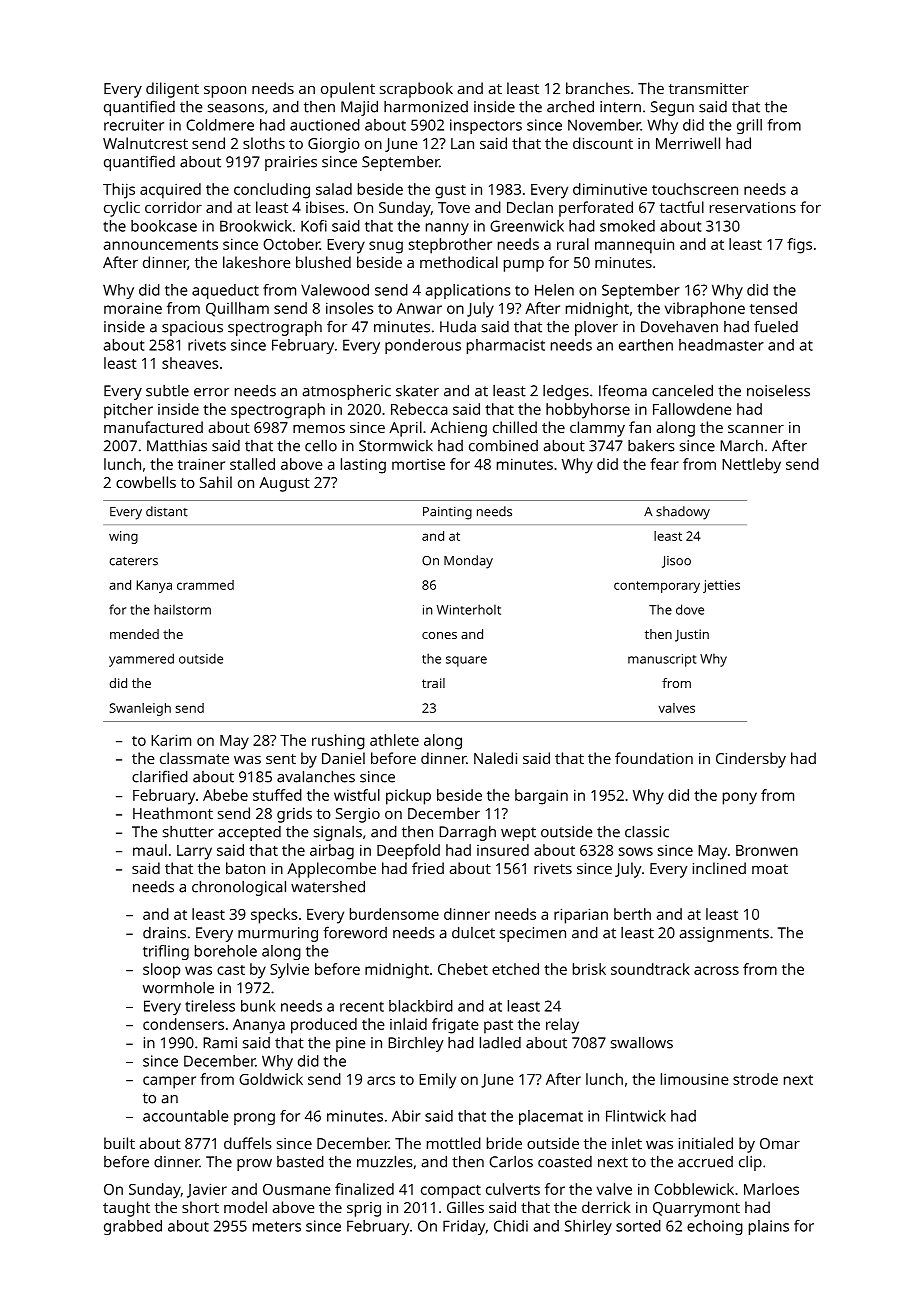 This image has height=1308, width=924. I want to click on grabbed, so click(133, 1227).
